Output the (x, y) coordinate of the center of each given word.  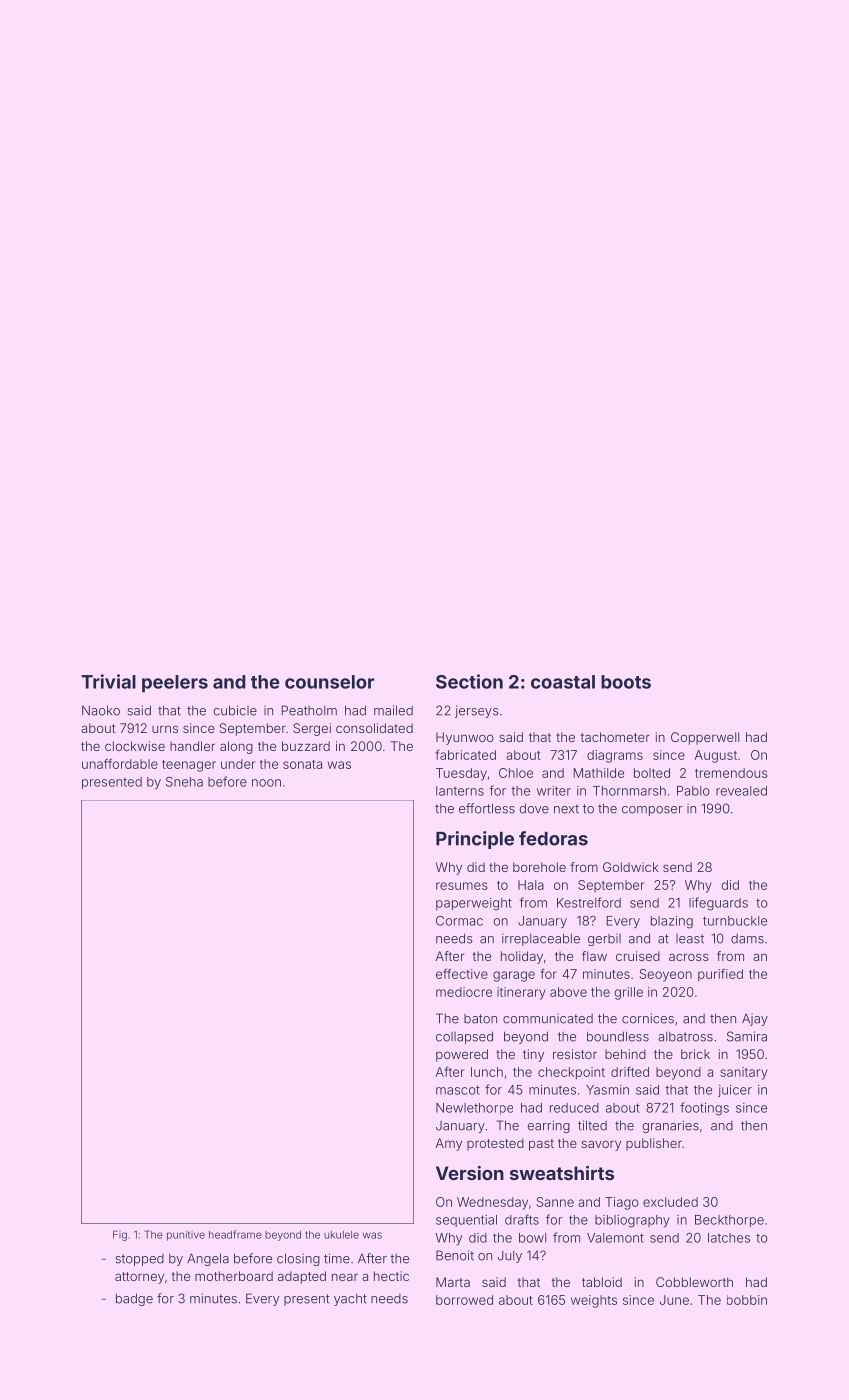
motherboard (234, 1276)
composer (652, 811)
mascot (458, 1090)
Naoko (101, 710)
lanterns (460, 791)
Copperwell (705, 738)
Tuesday (461, 774)
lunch (487, 1072)
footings (704, 1109)
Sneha (184, 782)
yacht (350, 1300)
